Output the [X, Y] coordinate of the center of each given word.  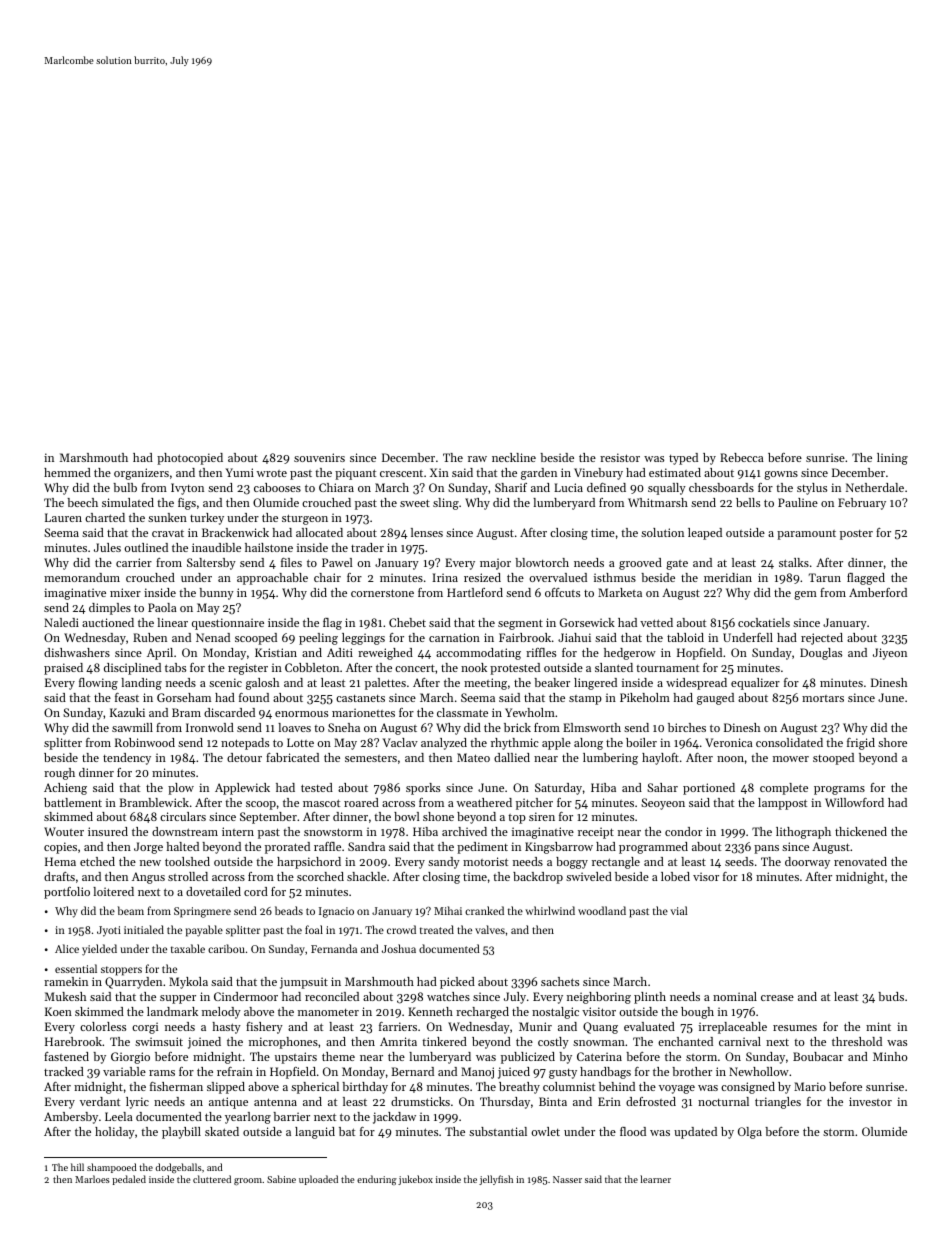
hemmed [67, 472]
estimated [675, 472]
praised [63, 669]
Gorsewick [587, 622]
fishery [264, 1028]
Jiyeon [890, 654]
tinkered [444, 1041]
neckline [514, 457]
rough [59, 774]
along [588, 744]
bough [697, 1013]
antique [228, 1103]
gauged [715, 699]
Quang [600, 1028]
